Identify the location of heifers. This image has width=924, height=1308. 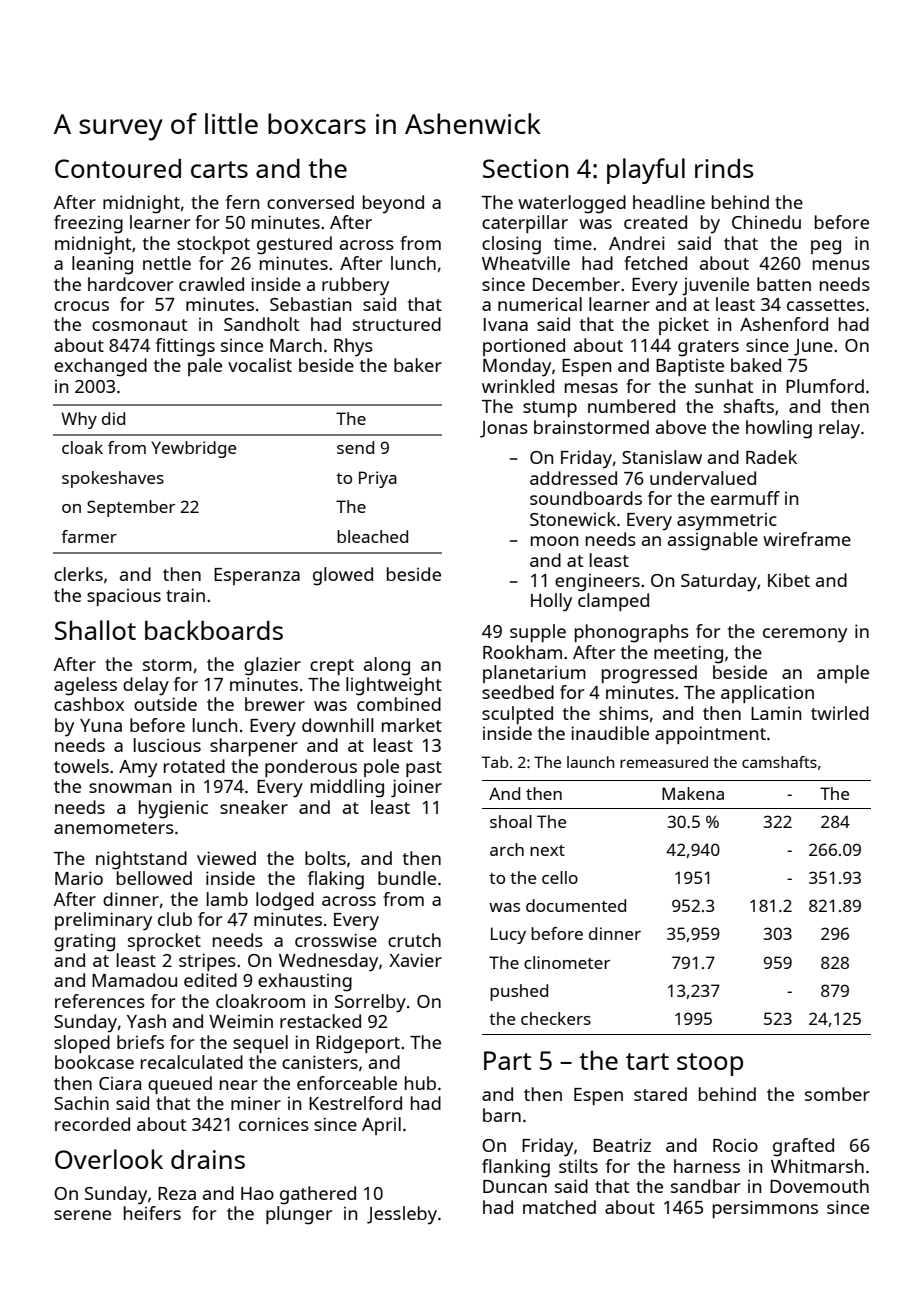
(152, 1213).
